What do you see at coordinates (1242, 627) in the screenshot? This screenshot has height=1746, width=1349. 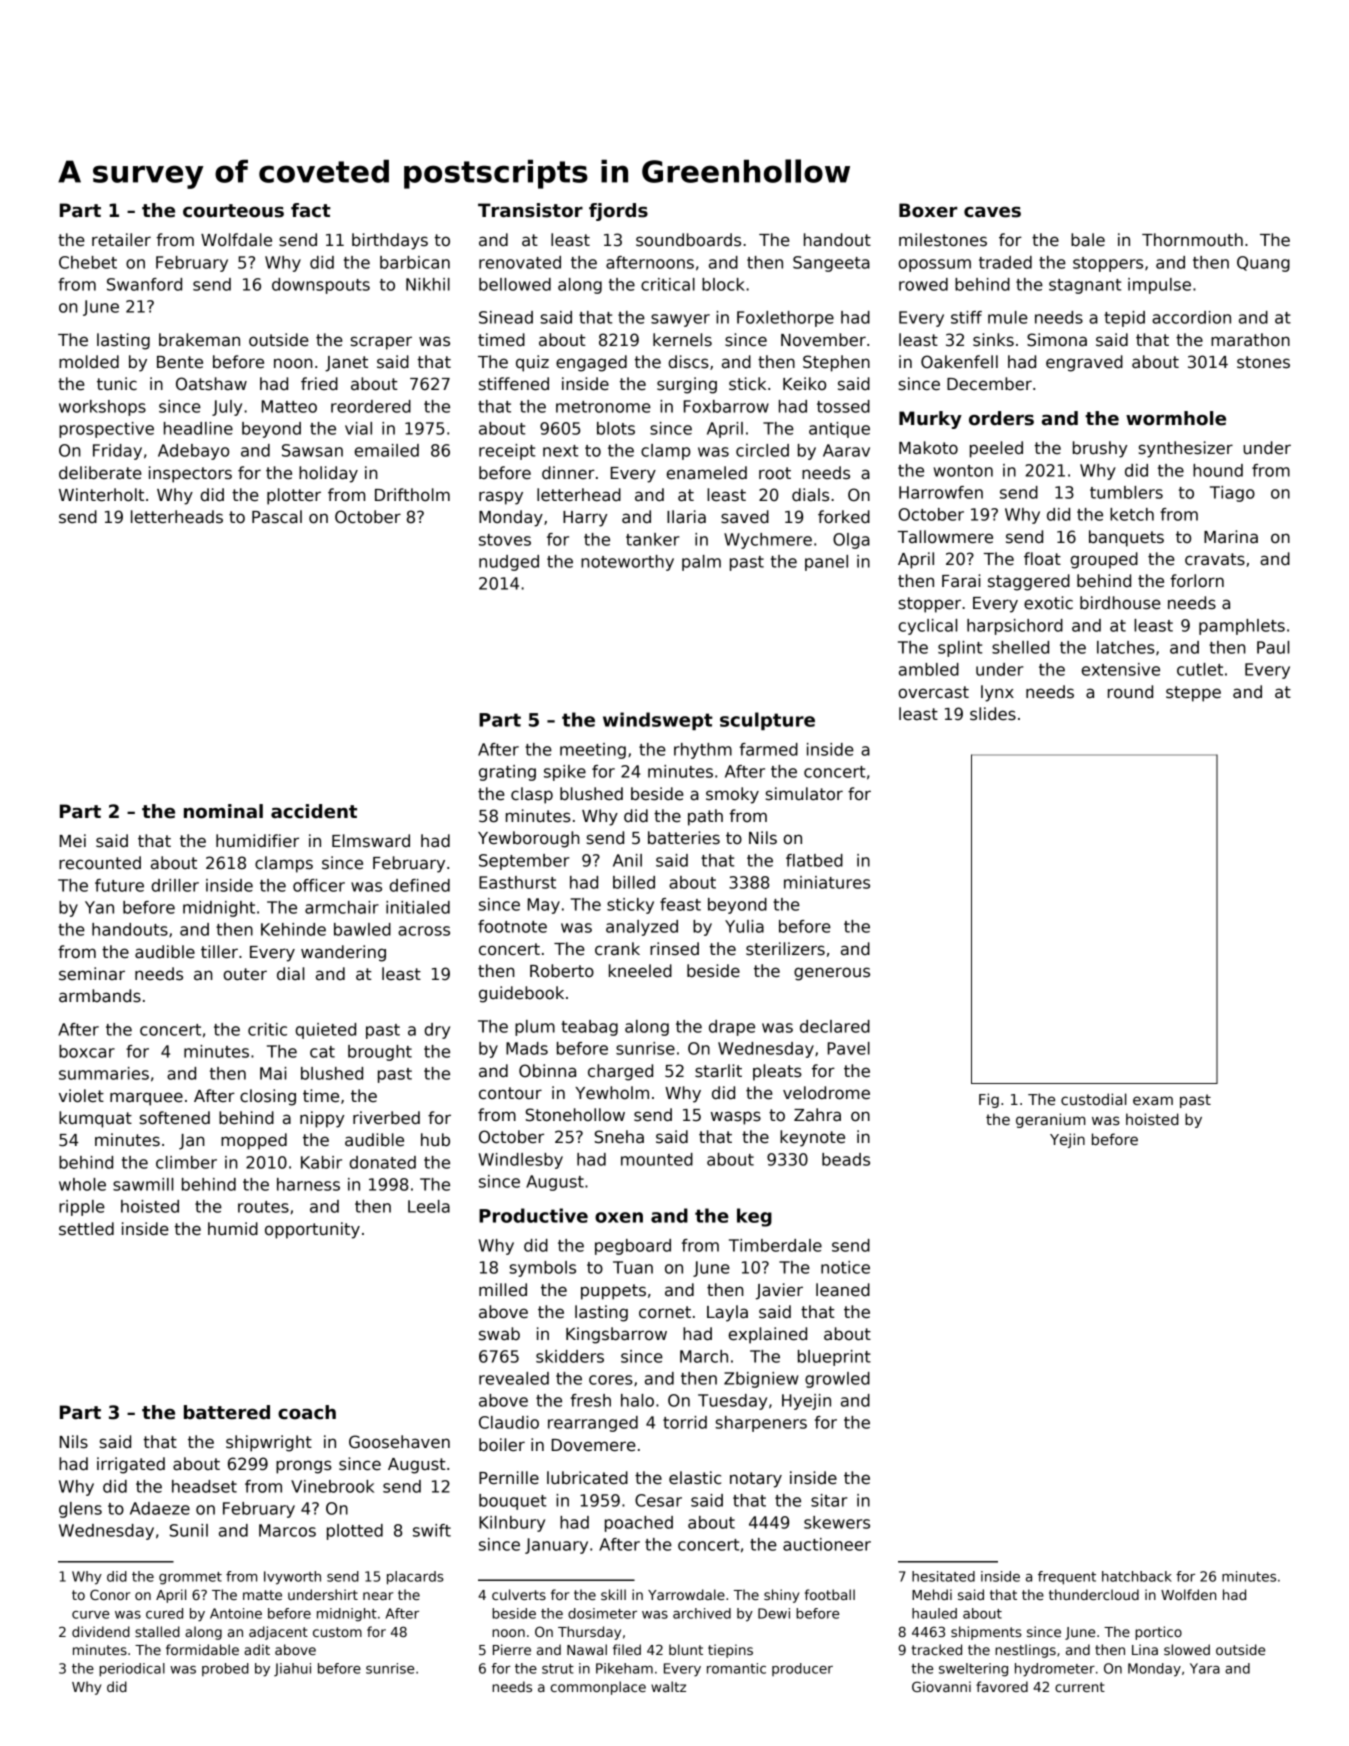 I see `pamphlets` at bounding box center [1242, 627].
